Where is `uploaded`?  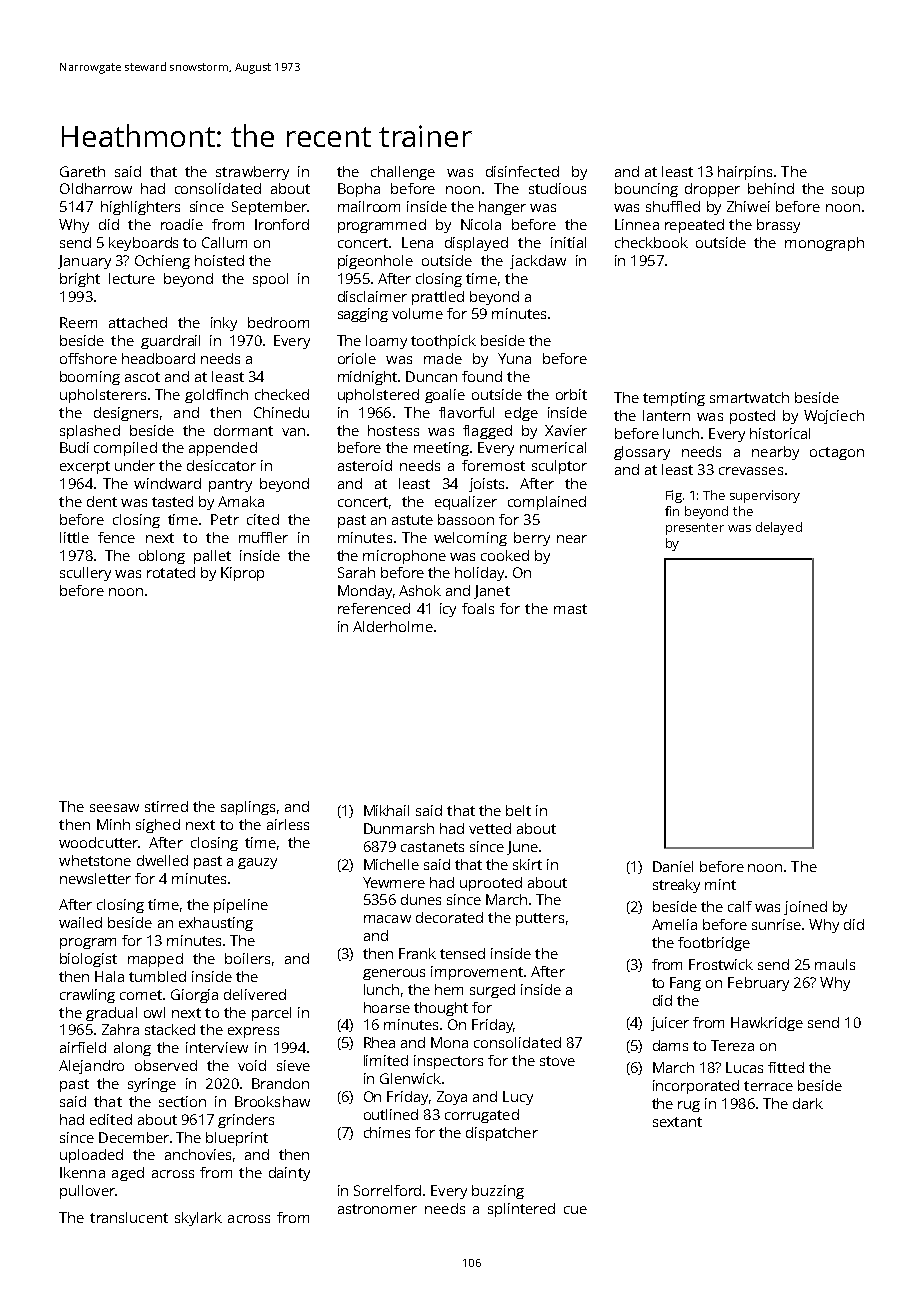 uploaded is located at coordinates (91, 1156).
